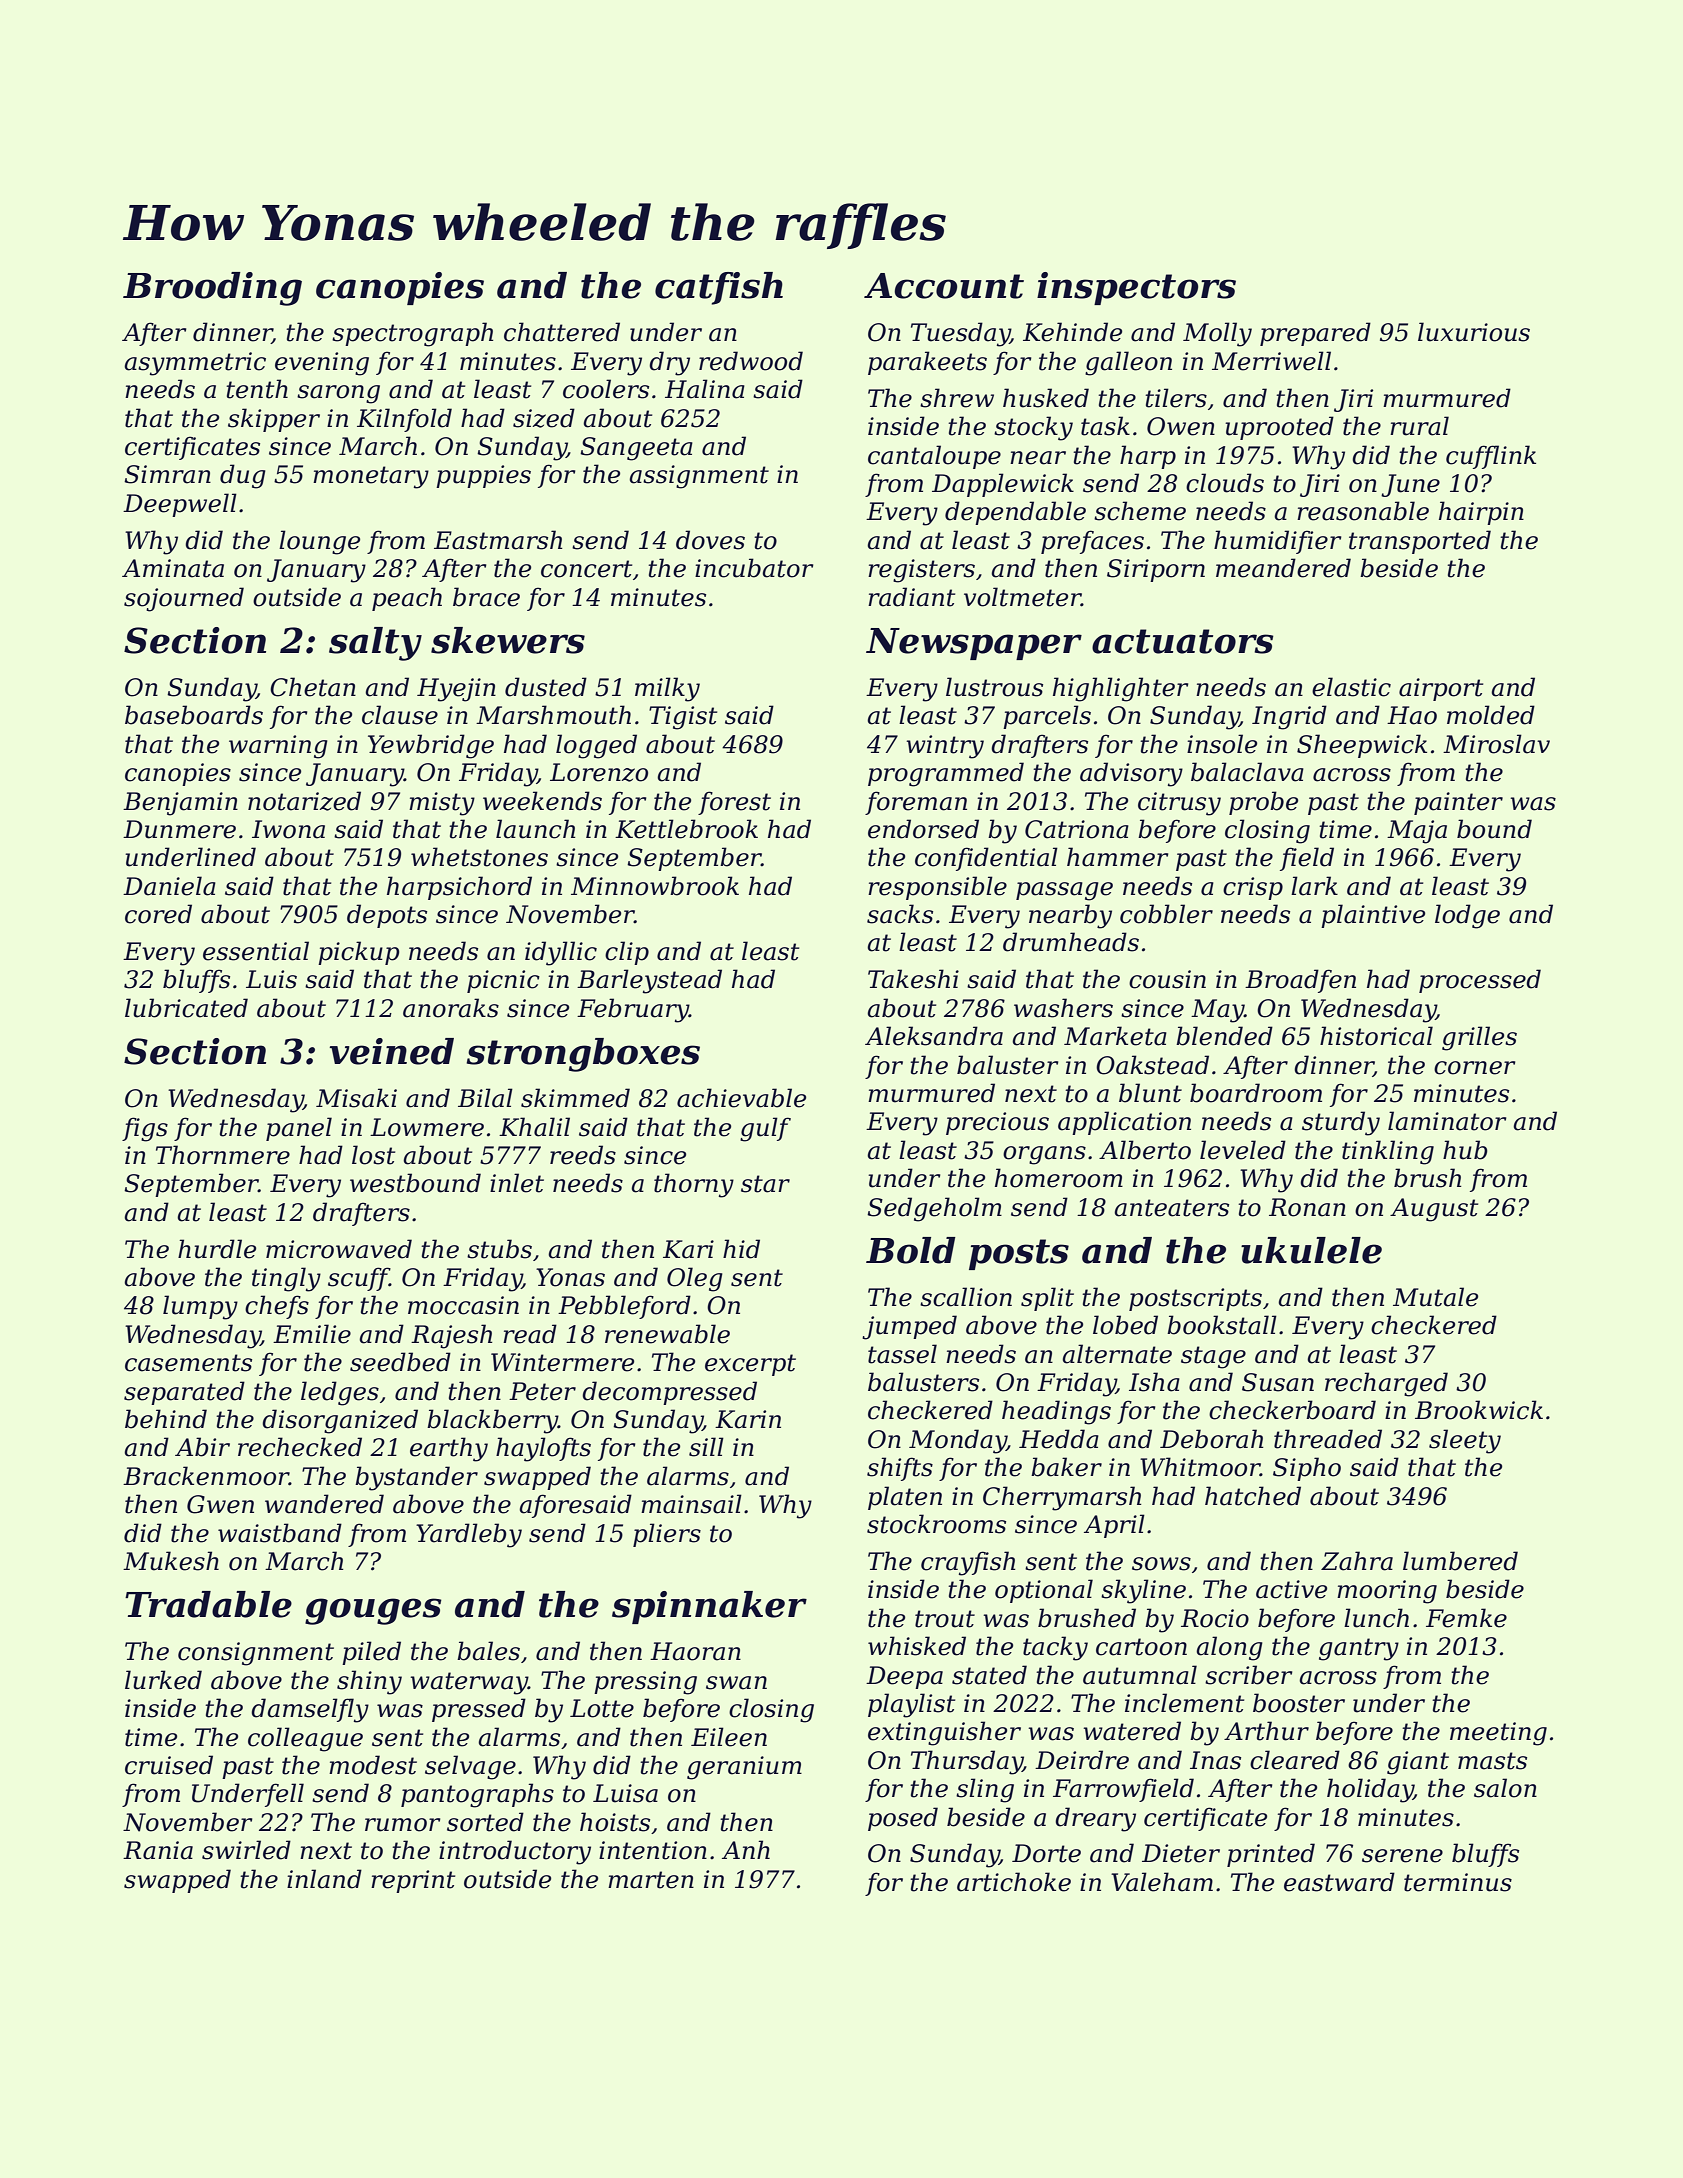  I want to click on catfish, so click(719, 288).
